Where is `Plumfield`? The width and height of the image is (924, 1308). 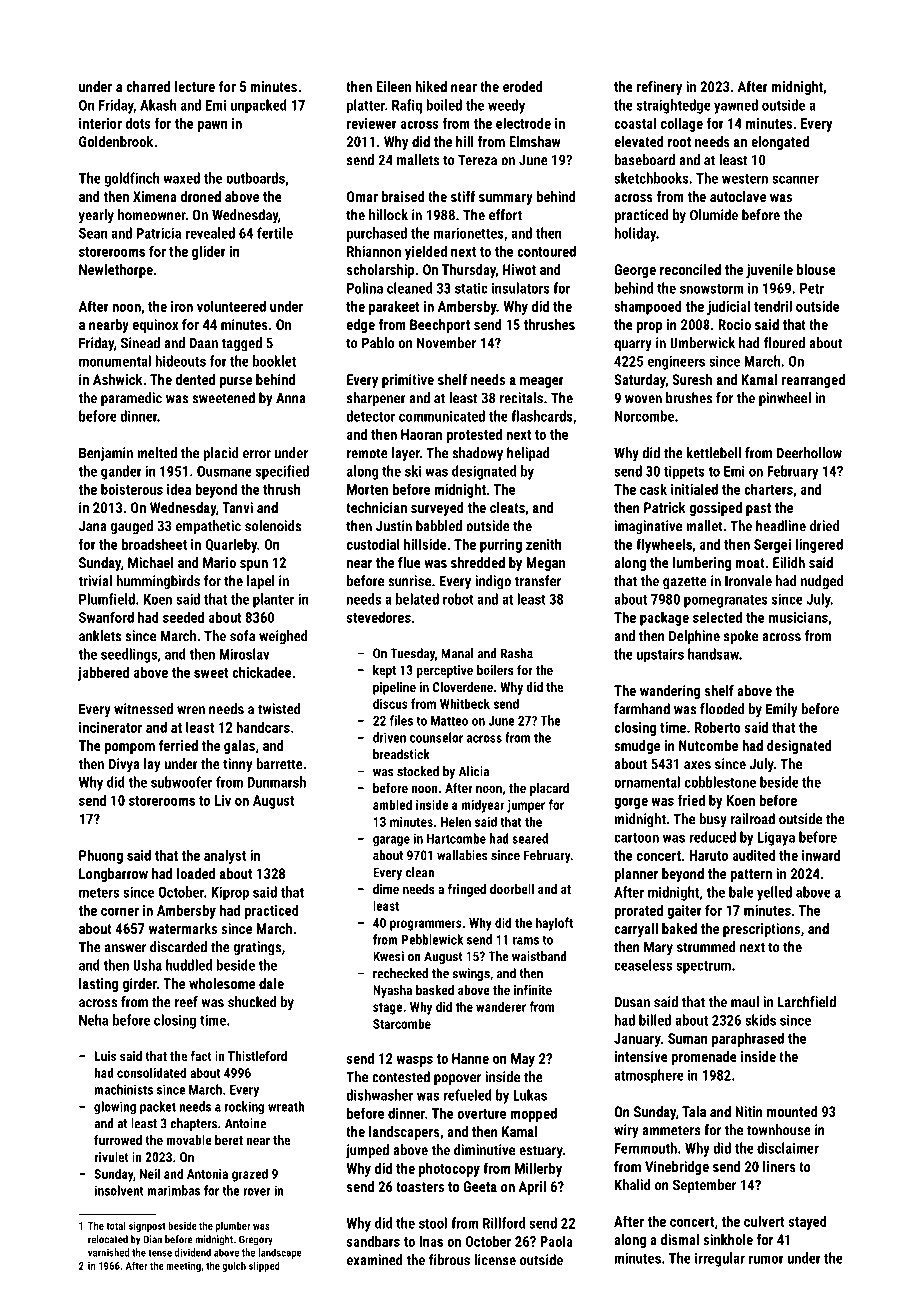
Plumfield is located at coordinates (107, 599).
